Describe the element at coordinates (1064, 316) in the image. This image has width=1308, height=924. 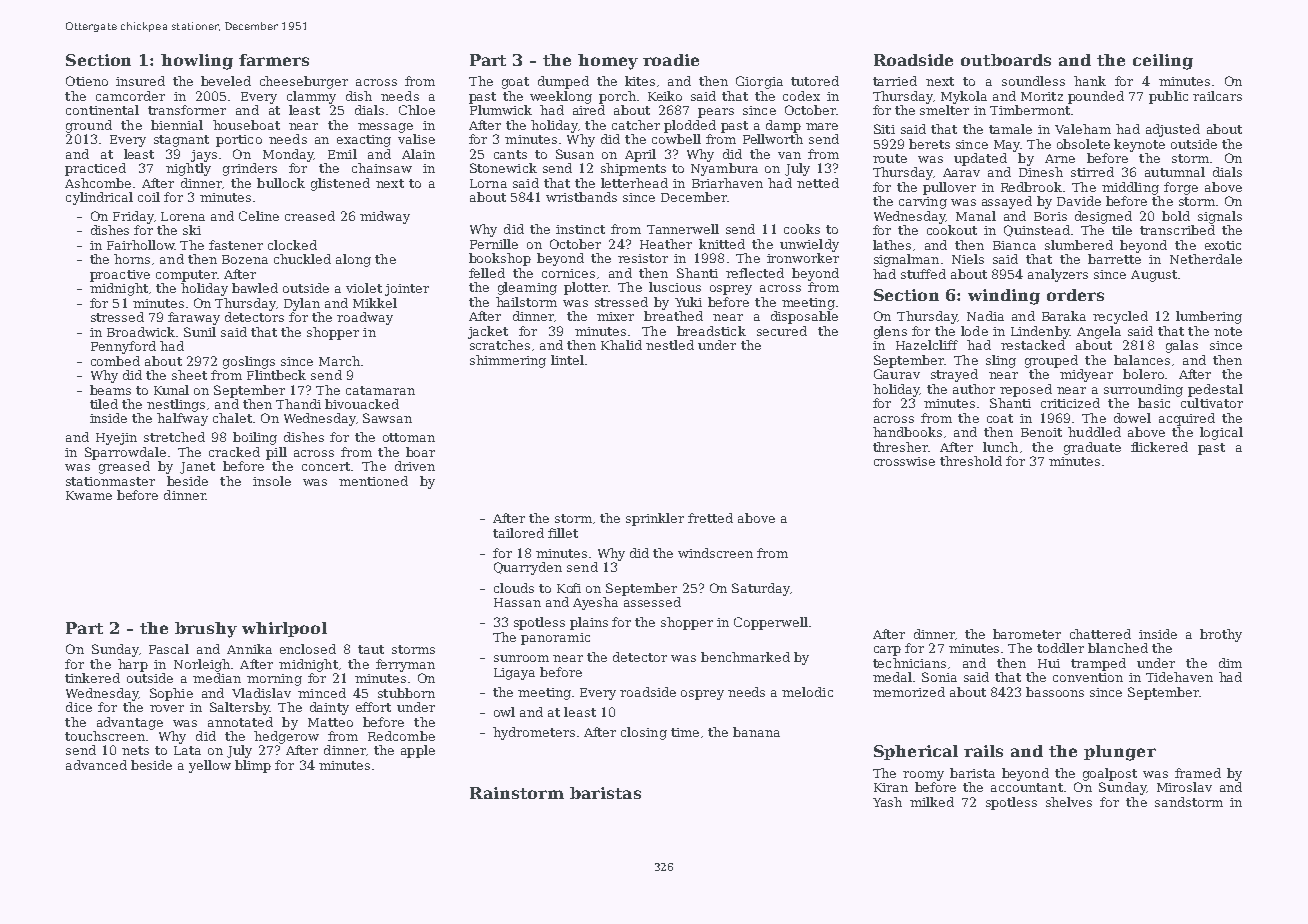
I see `Baraka` at that location.
